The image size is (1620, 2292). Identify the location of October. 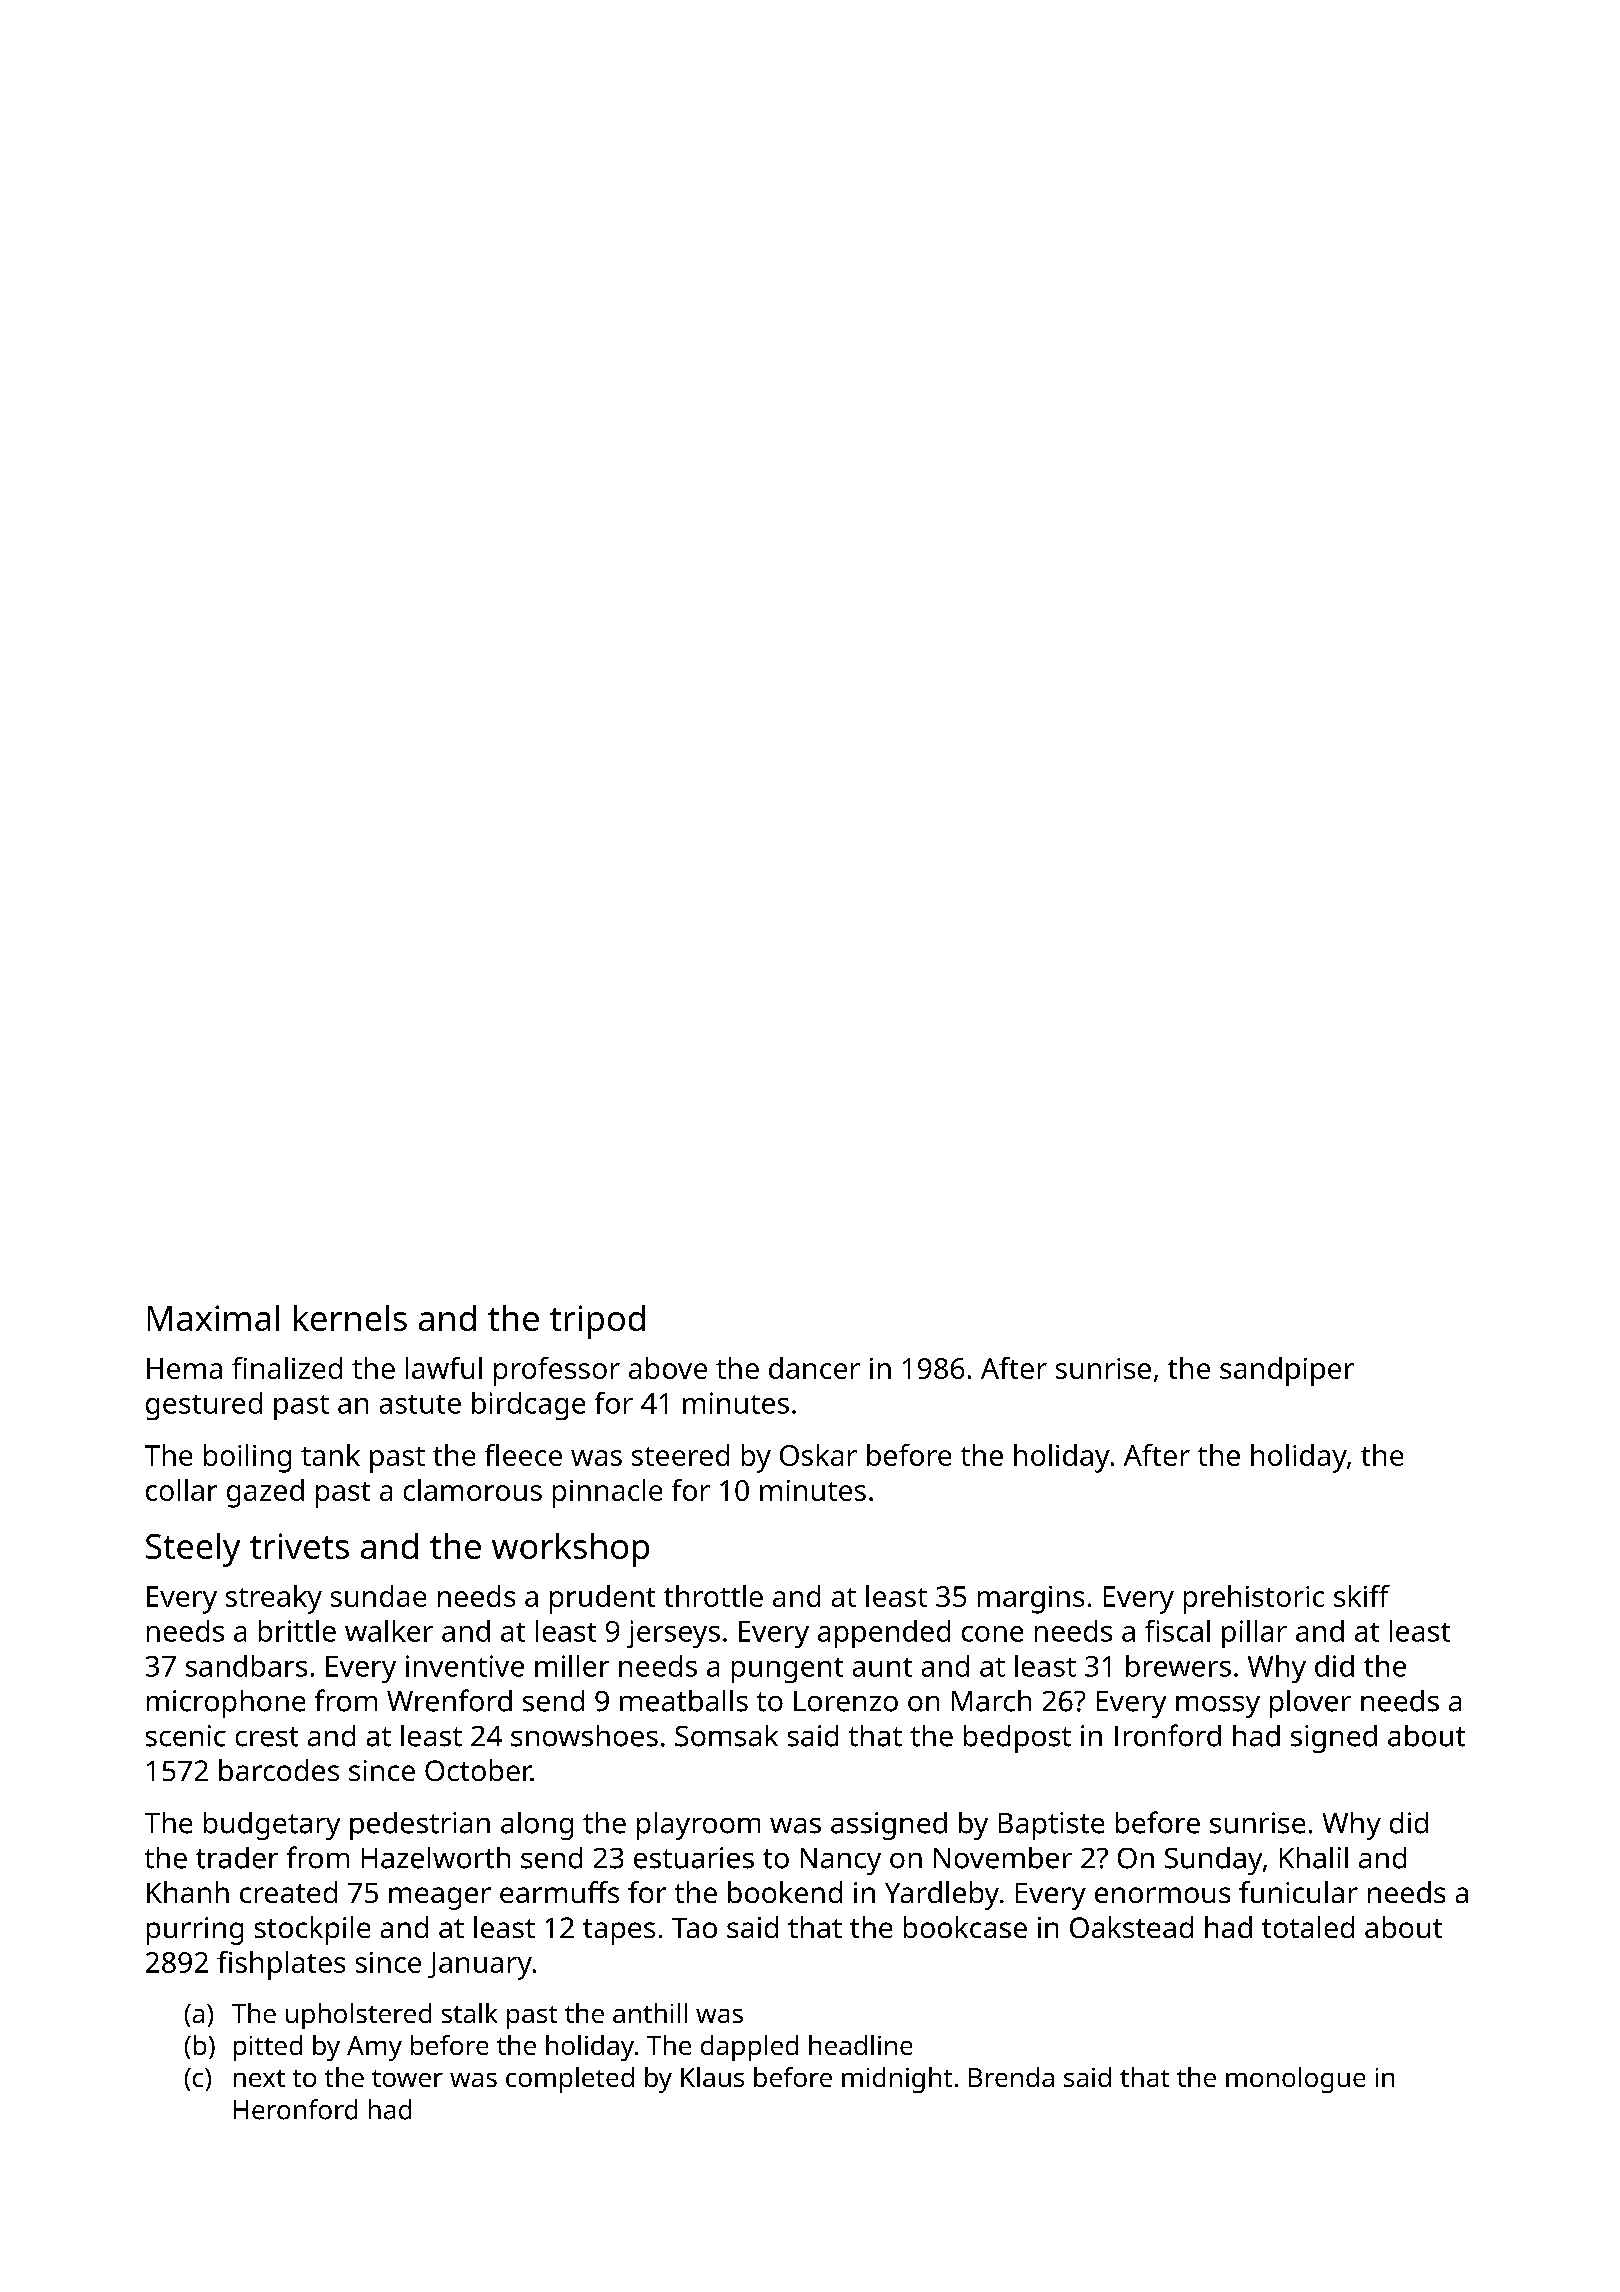
(478, 1770).
